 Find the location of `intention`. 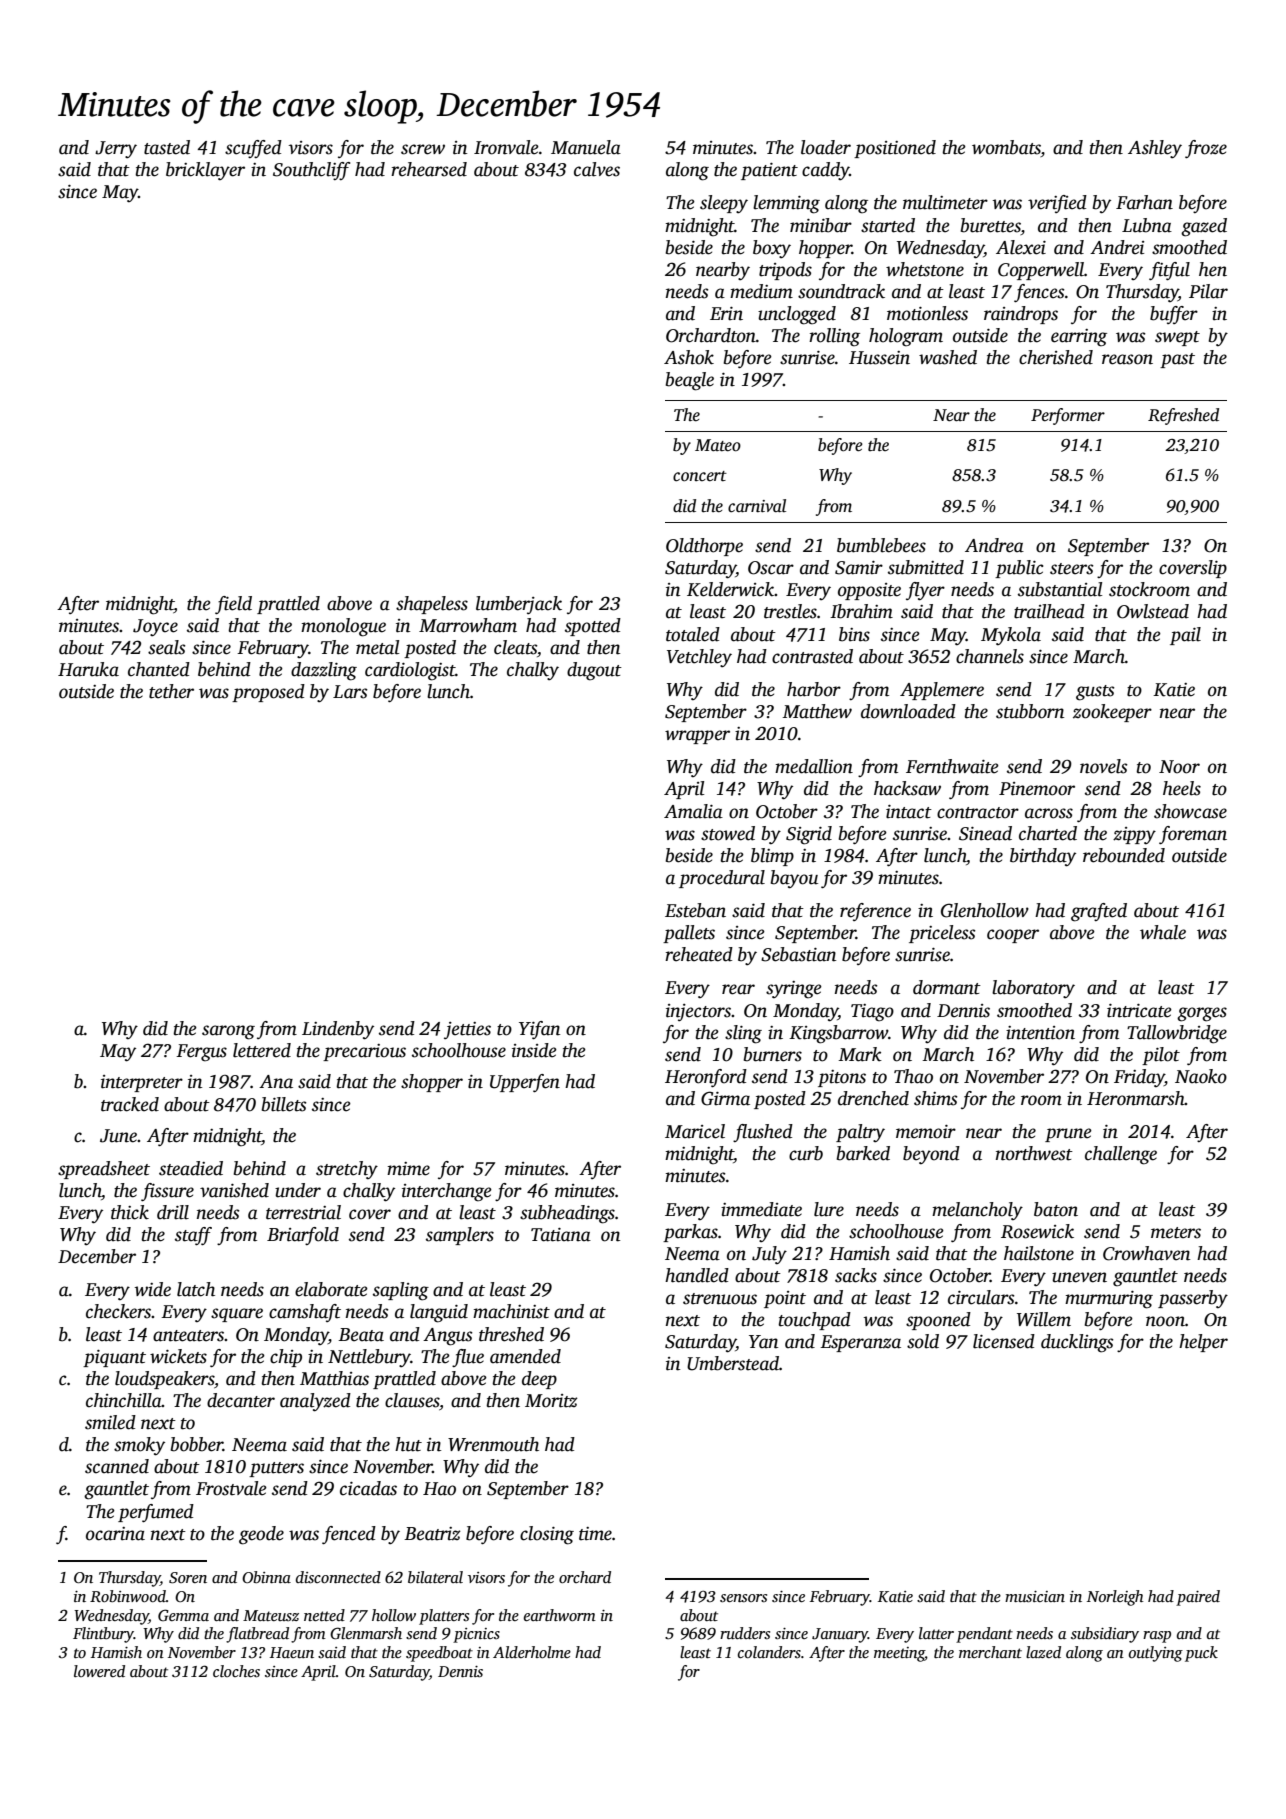

intention is located at coordinates (1040, 1033).
